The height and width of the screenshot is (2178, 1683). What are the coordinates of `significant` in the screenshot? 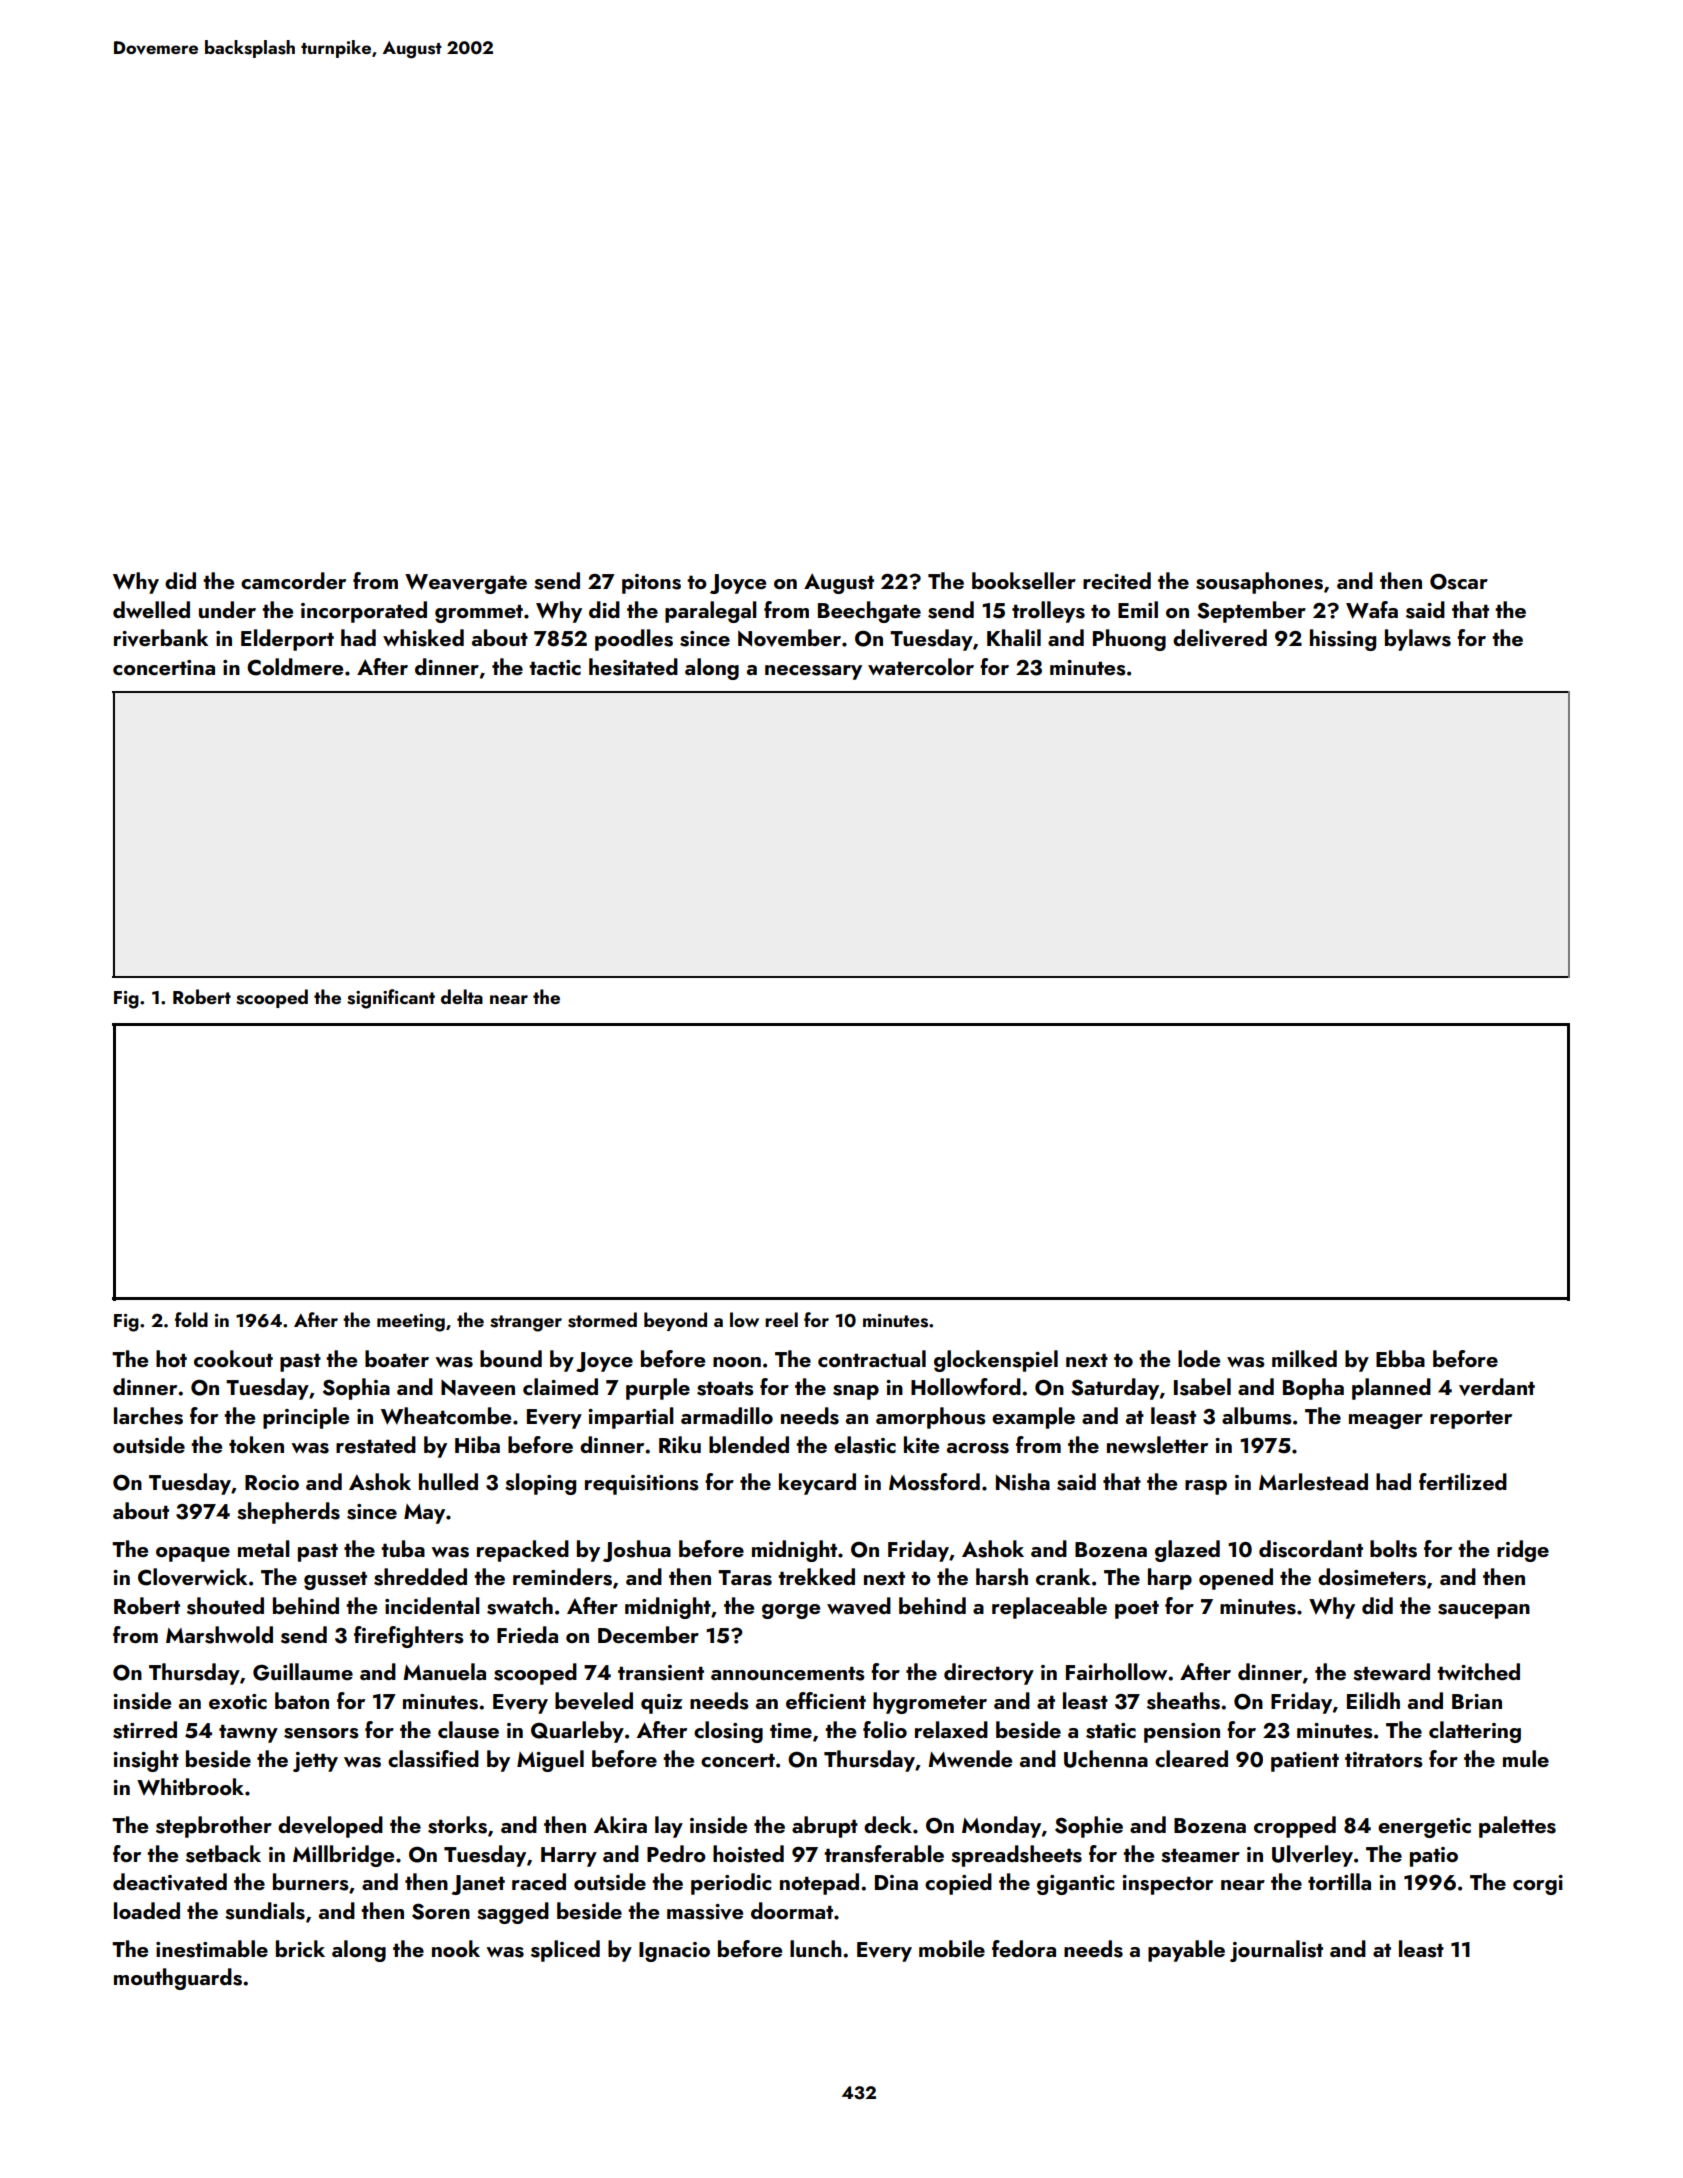 It's located at (391, 999).
